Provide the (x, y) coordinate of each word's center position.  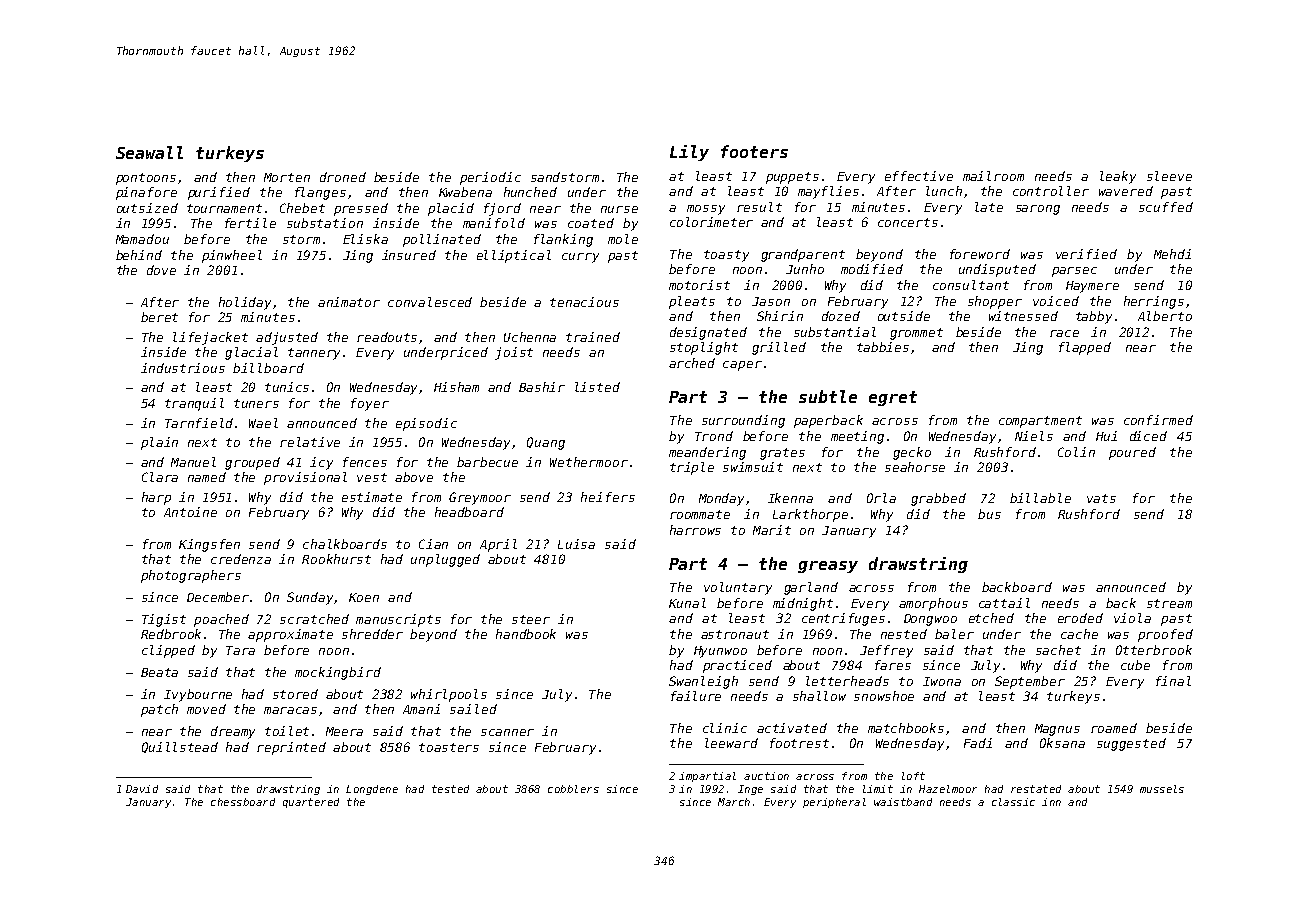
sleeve (1169, 176)
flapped (1085, 348)
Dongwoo (930, 620)
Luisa (576, 544)
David (142, 789)
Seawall (149, 152)
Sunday (311, 598)
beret (159, 317)
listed (597, 387)
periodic (490, 178)
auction (766, 776)
